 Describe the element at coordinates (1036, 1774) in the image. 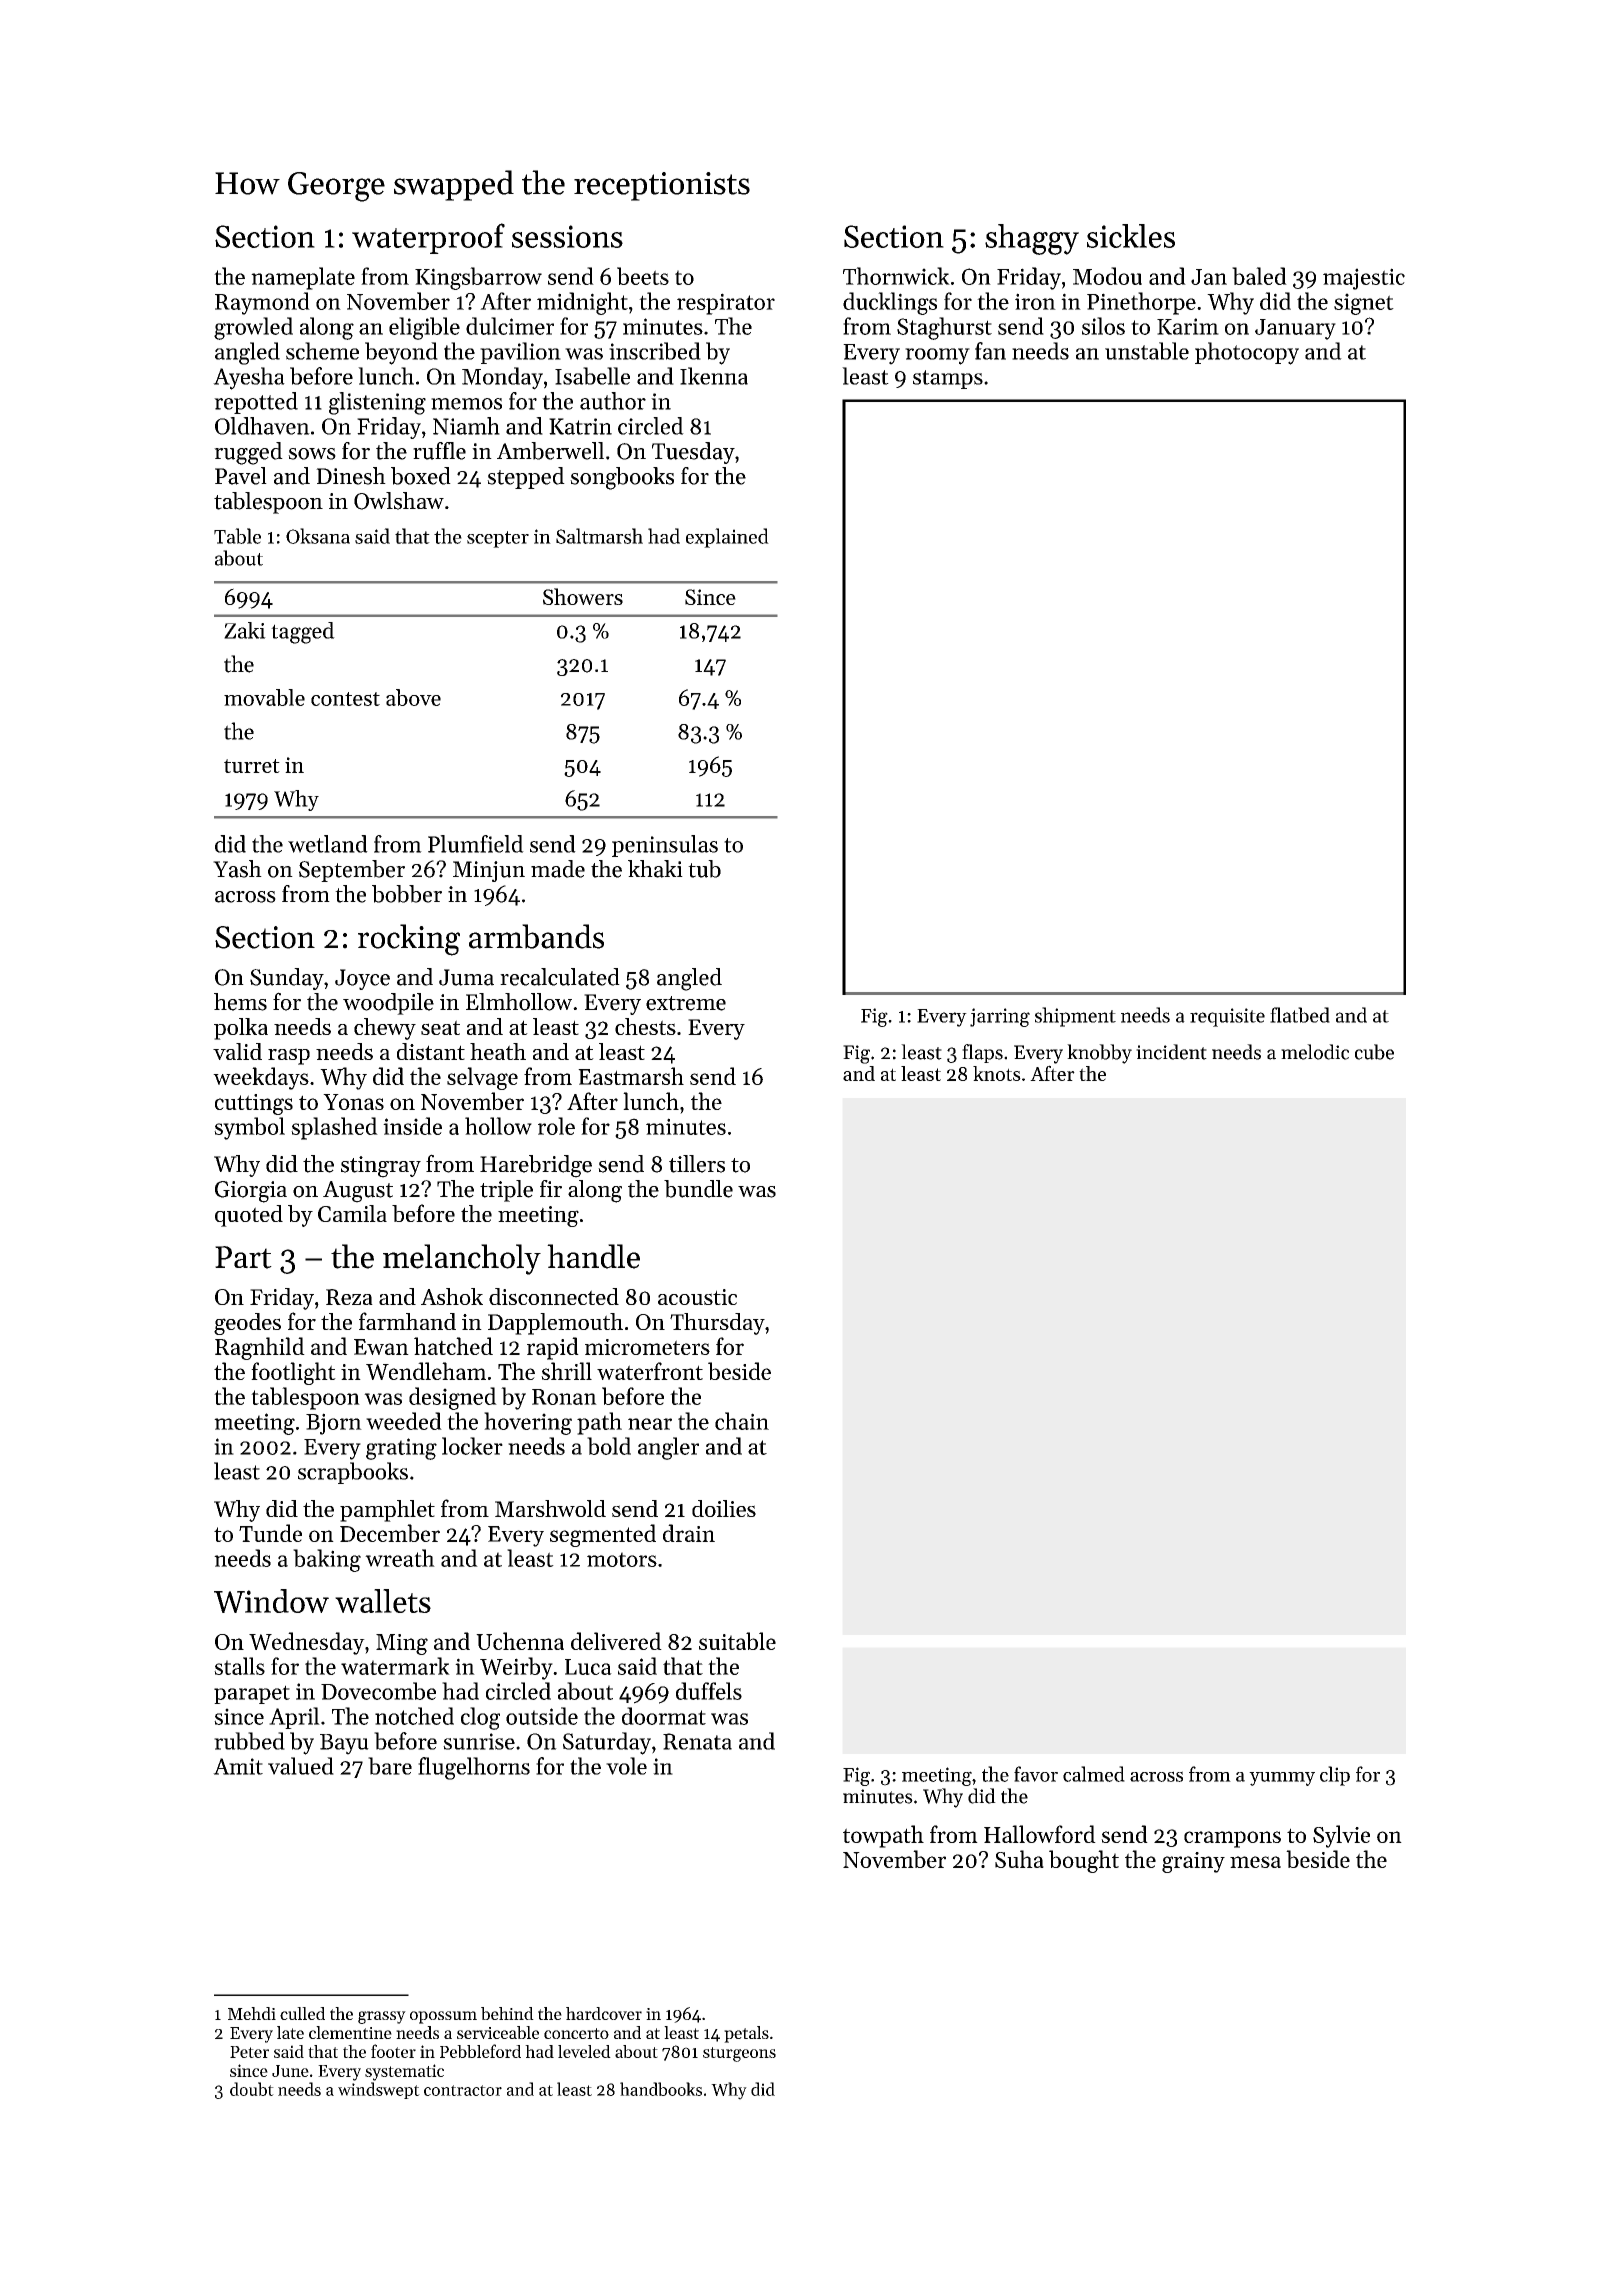

I see `favor` at that location.
